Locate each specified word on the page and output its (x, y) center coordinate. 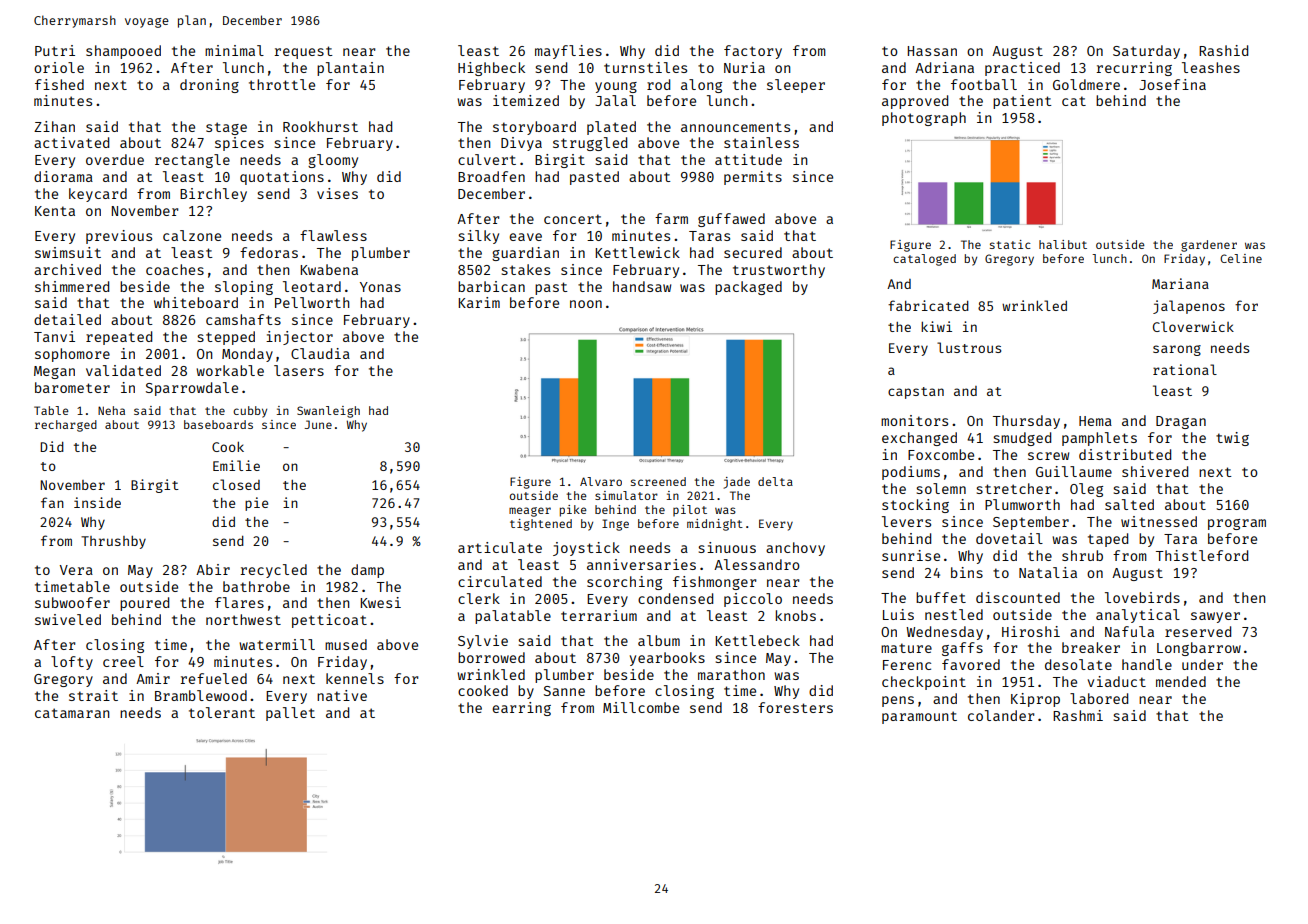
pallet (290, 714)
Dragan (1181, 422)
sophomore (72, 355)
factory (753, 52)
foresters (795, 707)
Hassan (932, 51)
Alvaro (601, 481)
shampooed (123, 52)
